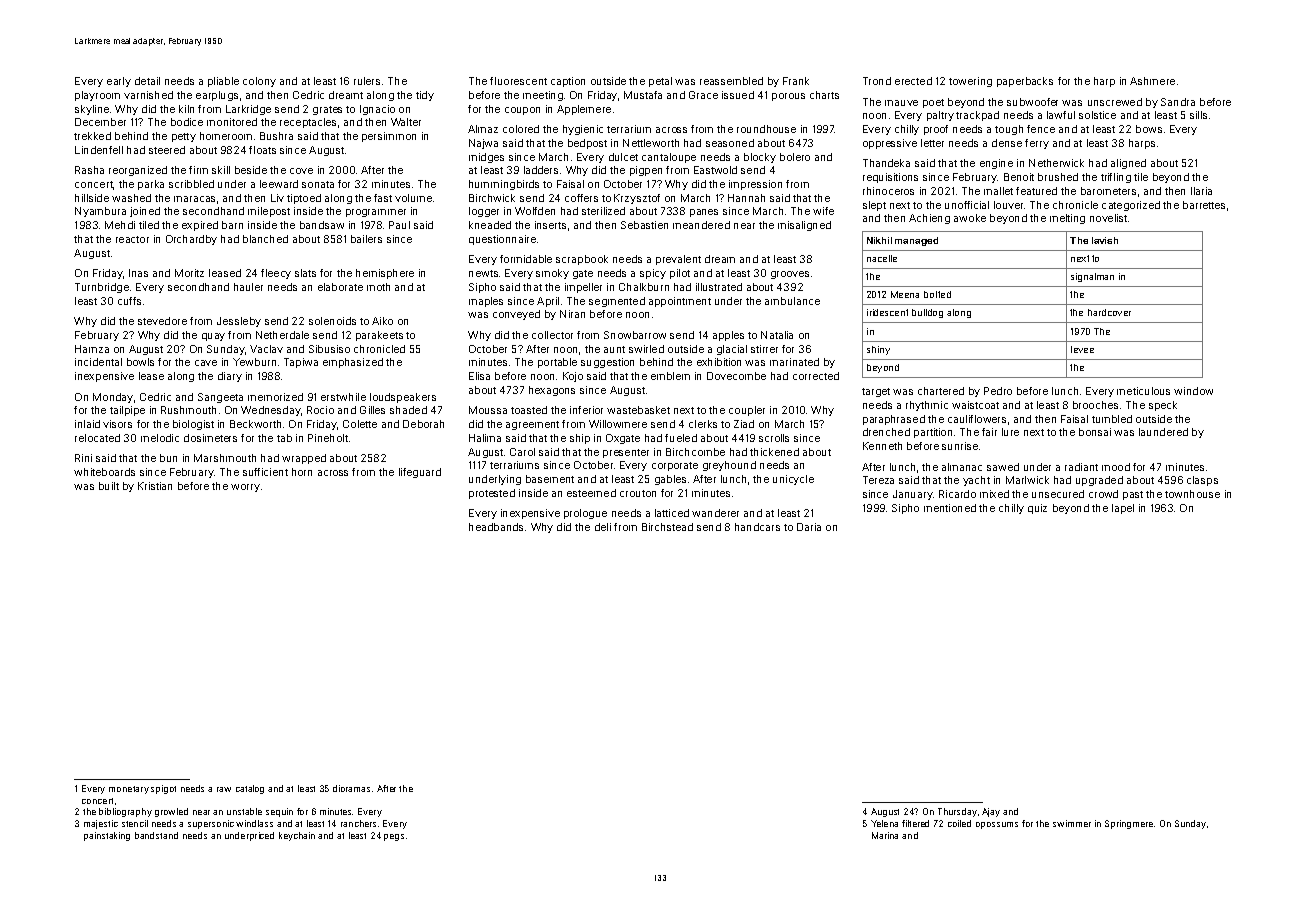 The width and height of the screenshot is (1308, 924). Describe the element at coordinates (1129, 824) in the screenshot. I see `Springmere` at that location.
